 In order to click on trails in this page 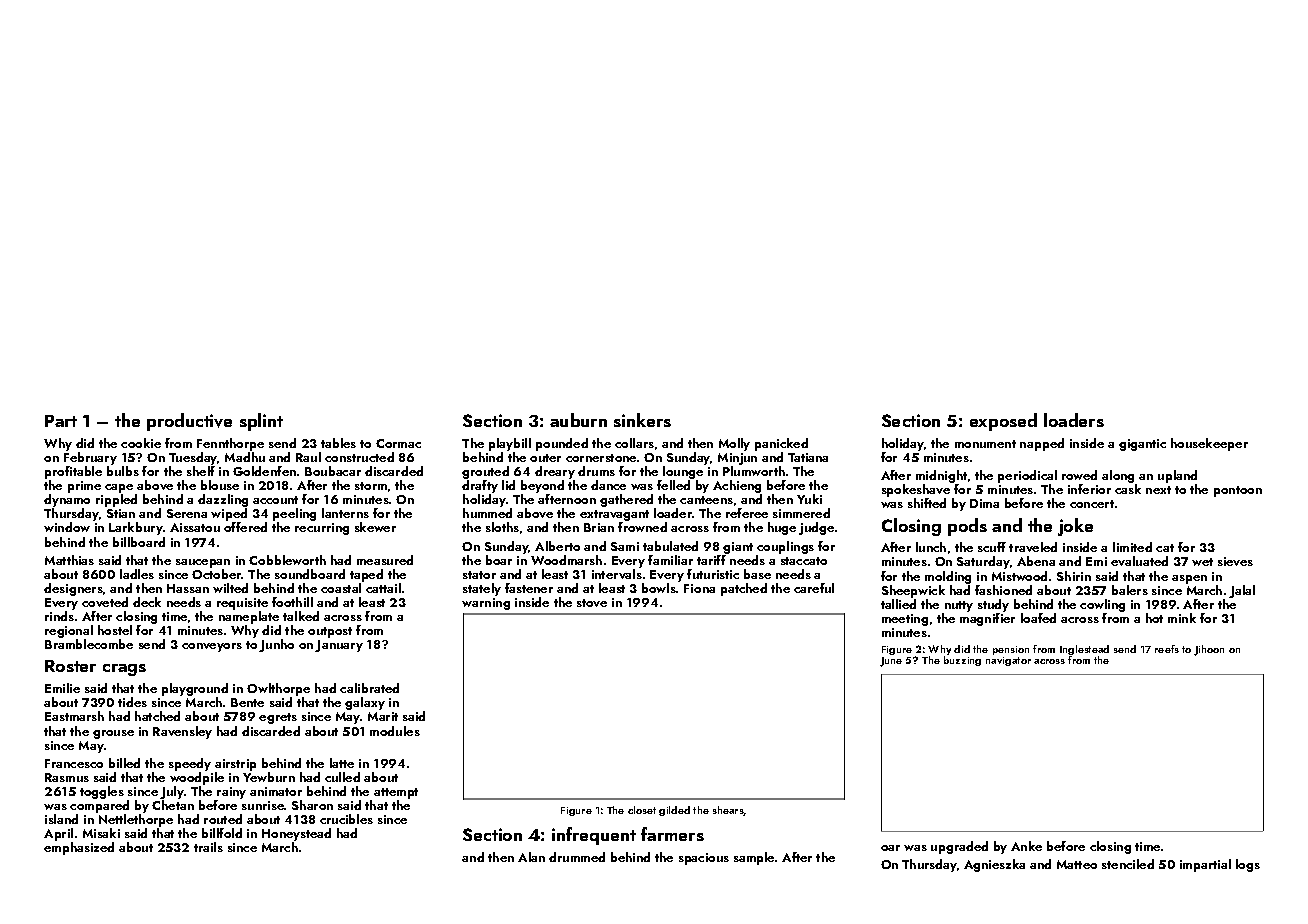, I will do `click(208, 847)`.
